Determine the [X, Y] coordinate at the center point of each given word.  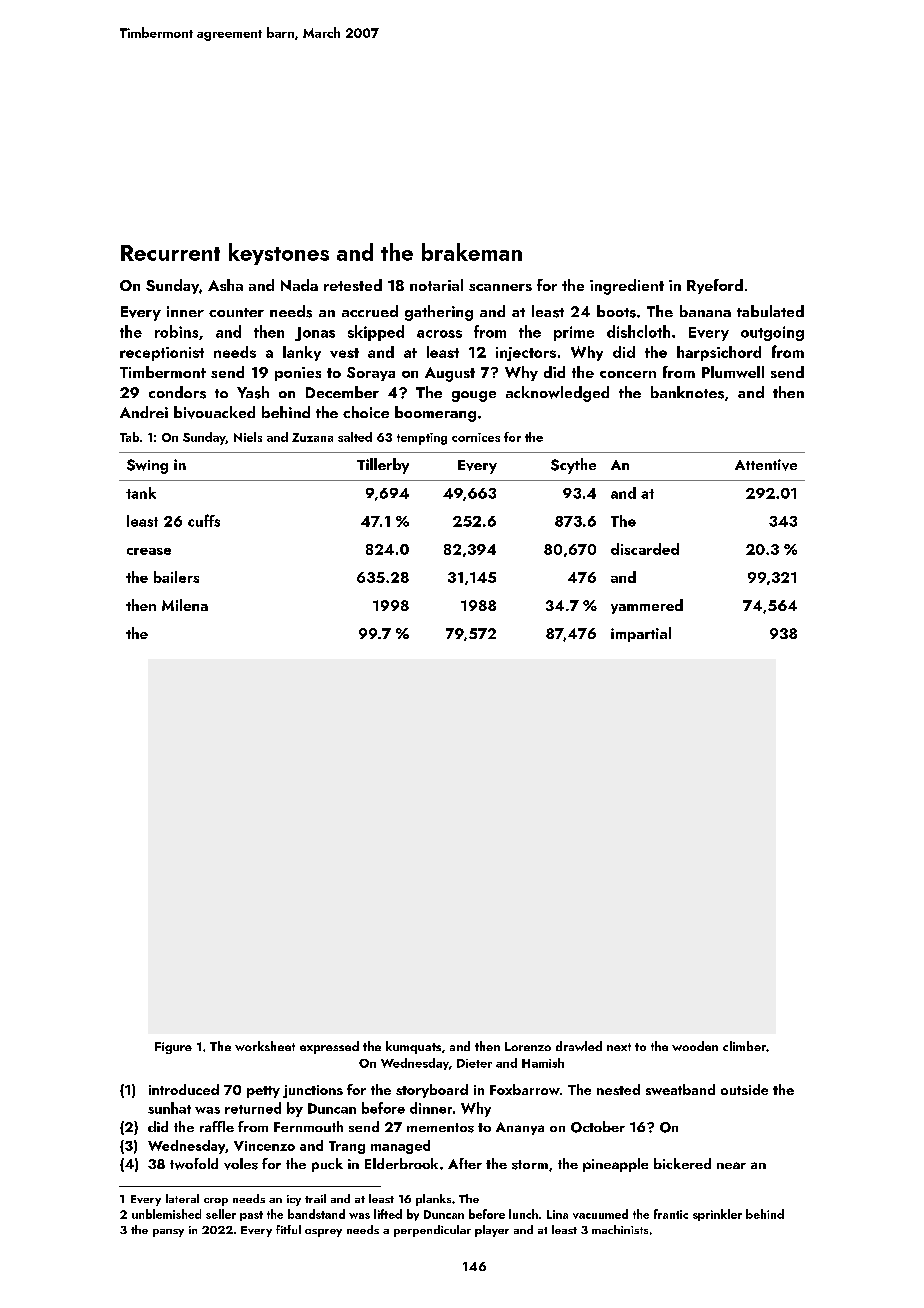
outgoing [772, 333]
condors [177, 392]
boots [616, 311]
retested [353, 285]
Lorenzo [528, 1046]
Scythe [573, 466]
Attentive [766, 465]
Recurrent [170, 253]
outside [744, 1089]
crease [149, 551]
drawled [579, 1046]
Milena [185, 605]
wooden [695, 1046]
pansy [168, 1233]
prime [574, 333]
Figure [173, 1048]
